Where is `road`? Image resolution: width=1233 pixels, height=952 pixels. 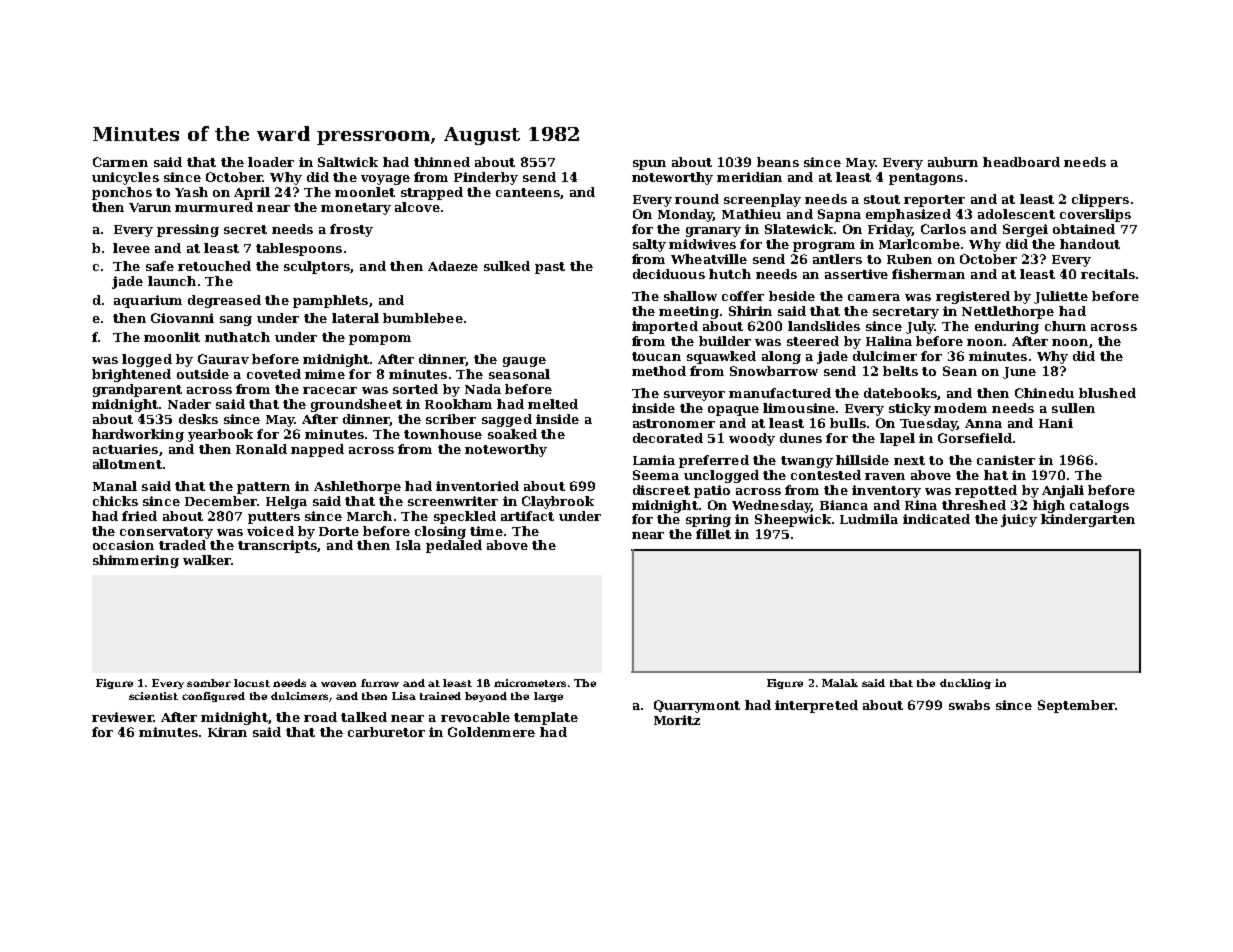
road is located at coordinates (320, 717).
